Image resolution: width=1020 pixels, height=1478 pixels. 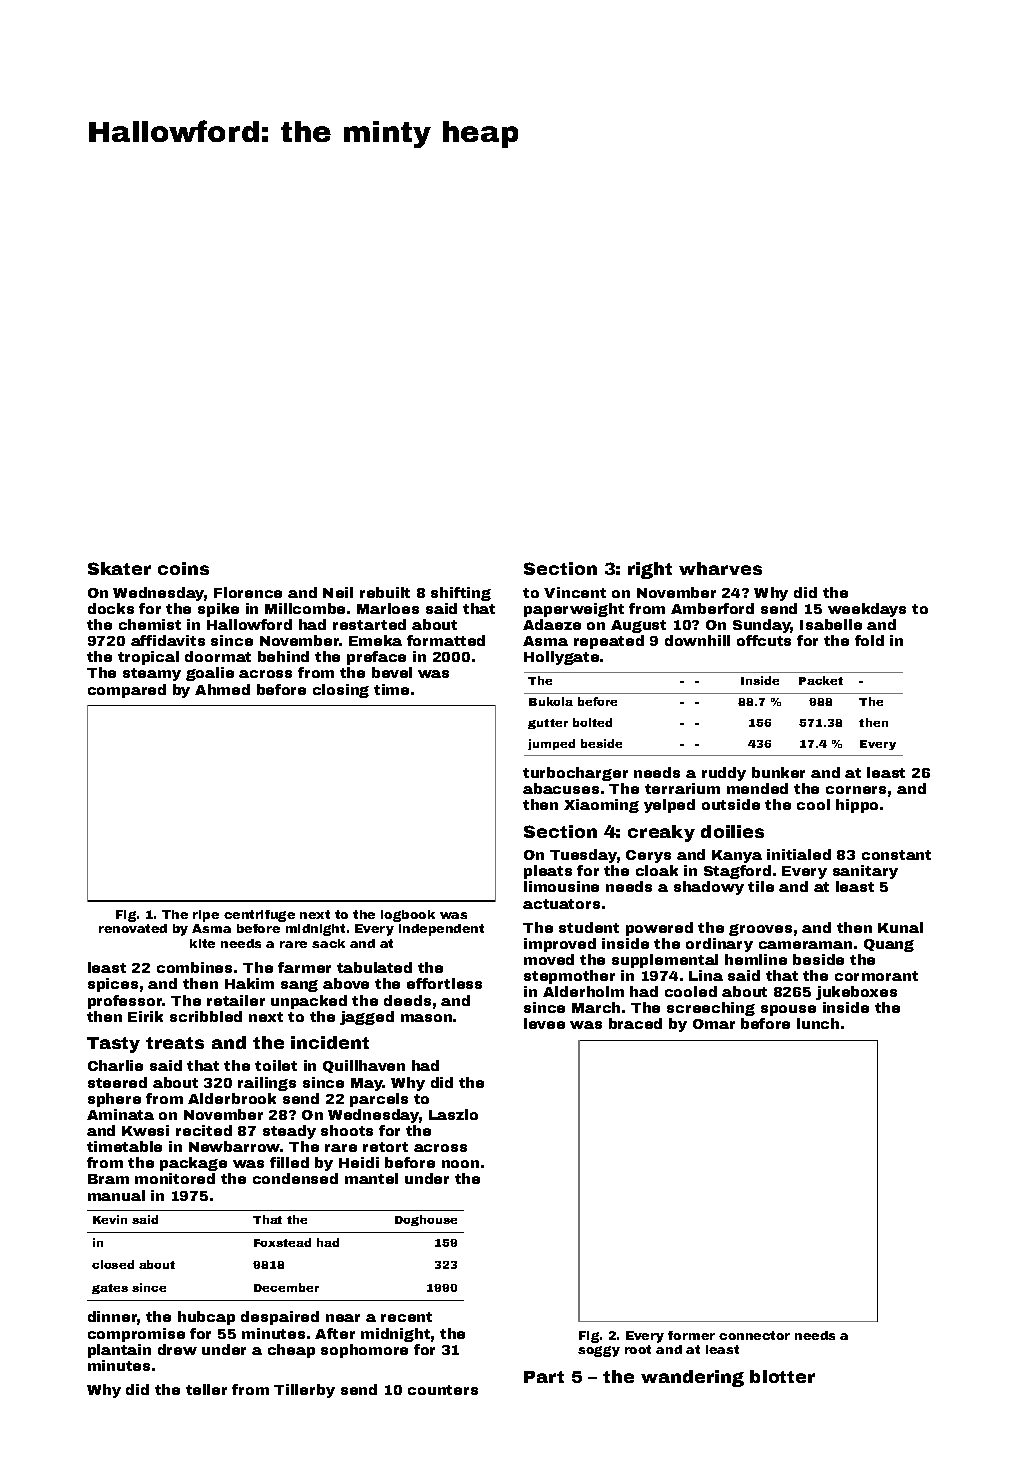 I want to click on shifting, so click(x=461, y=594).
